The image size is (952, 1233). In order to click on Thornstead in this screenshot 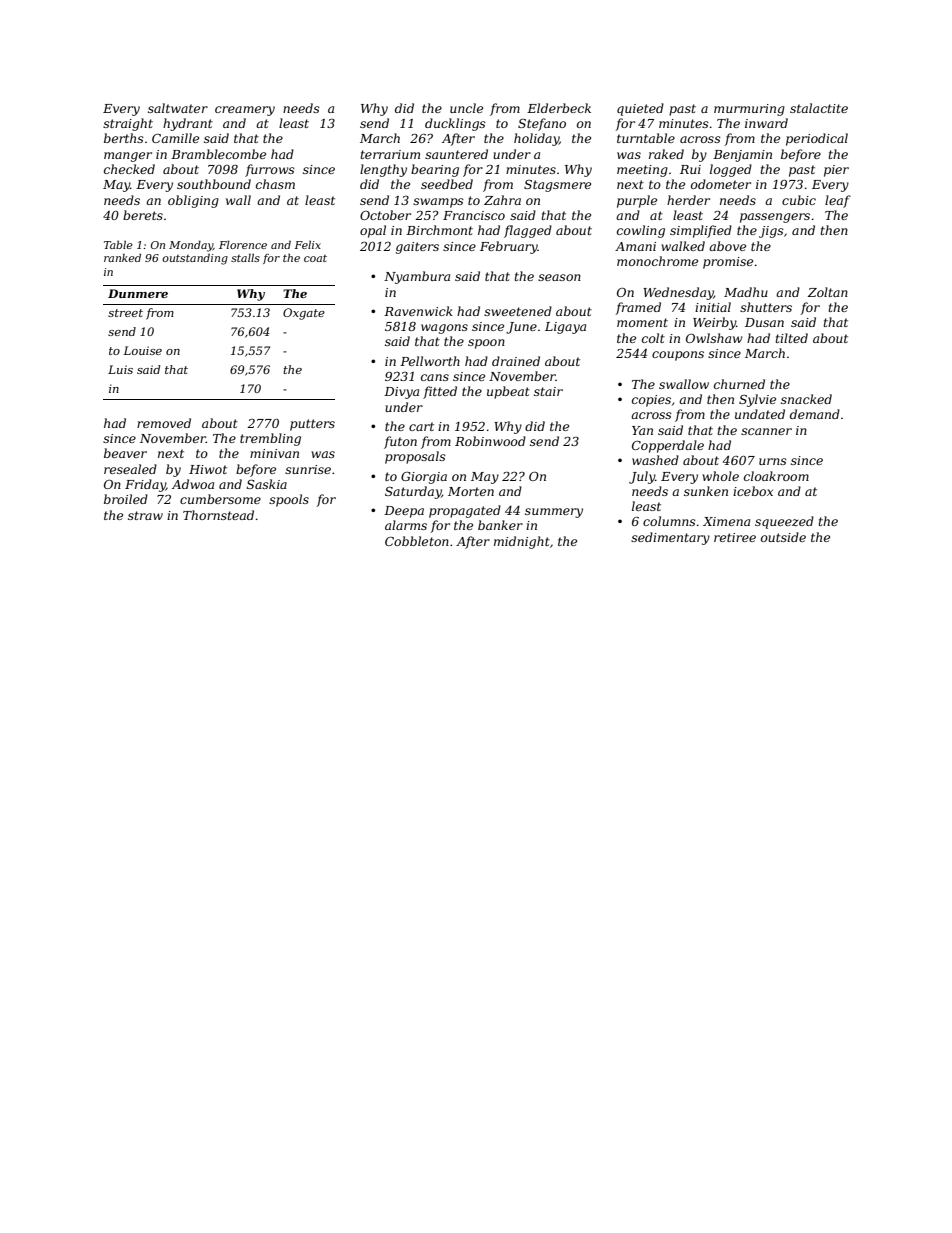, I will do `click(218, 515)`.
